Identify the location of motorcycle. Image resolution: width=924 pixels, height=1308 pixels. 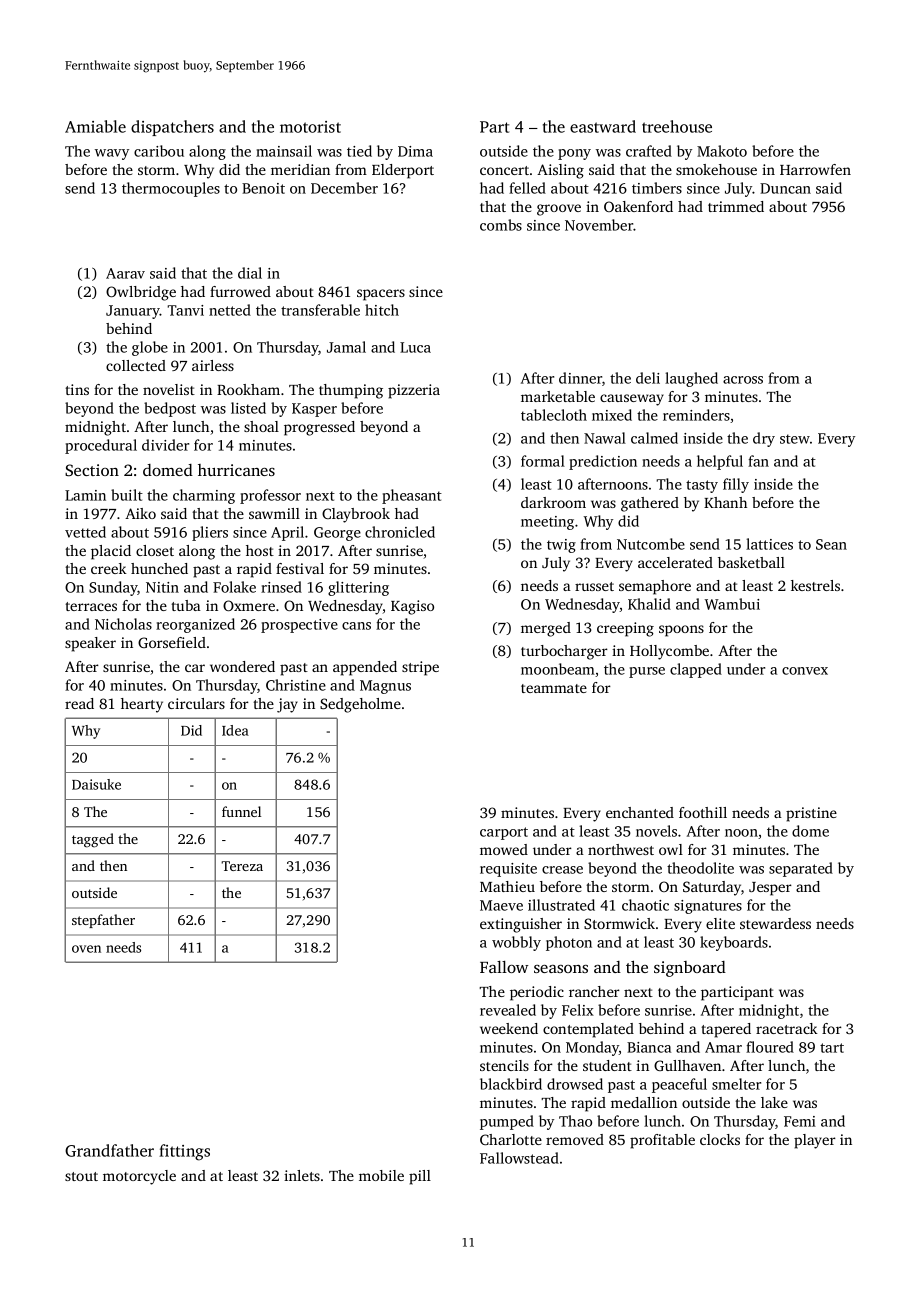
(139, 1177).
